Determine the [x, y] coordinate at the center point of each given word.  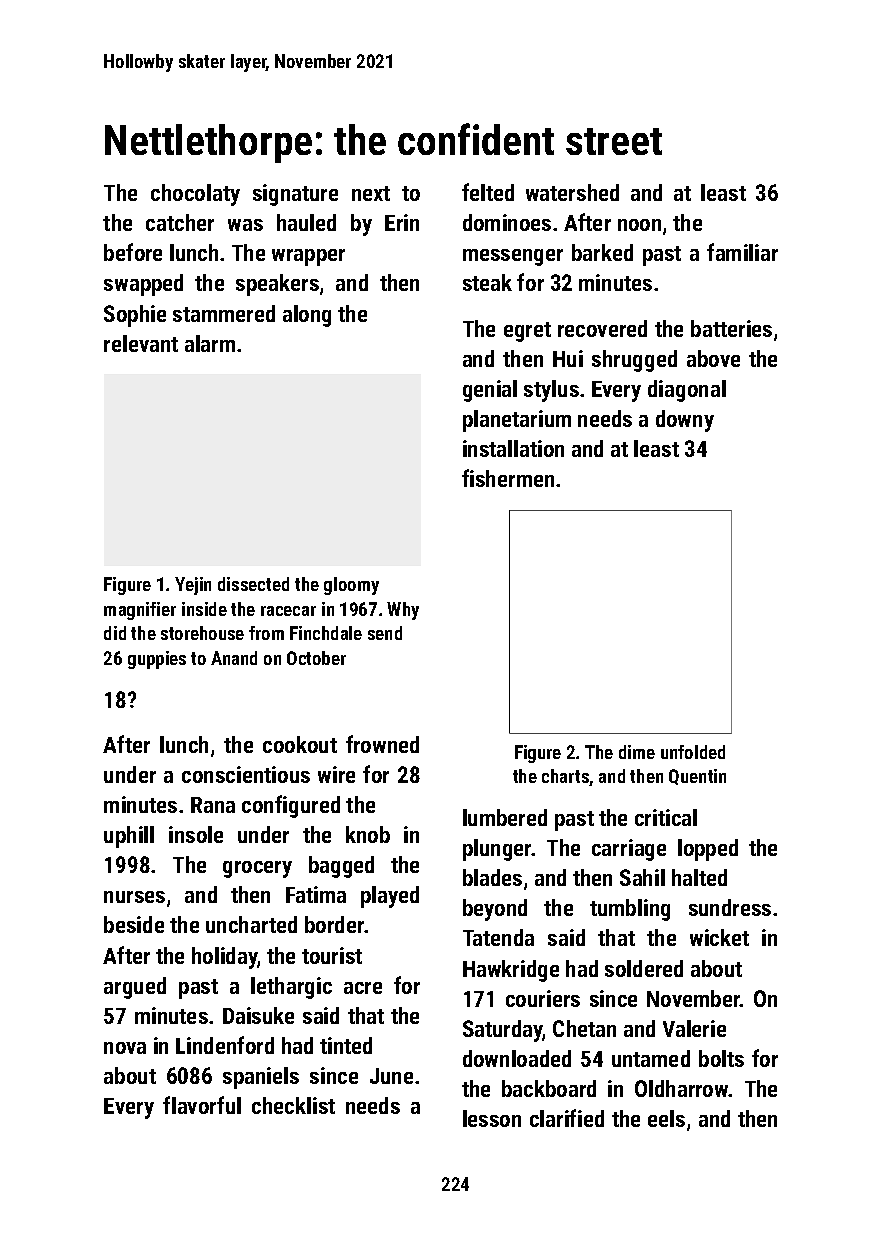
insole [196, 834]
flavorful [202, 1105]
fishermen [508, 478]
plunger [497, 850]
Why [403, 611]
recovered [602, 328]
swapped [143, 285]
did [115, 633]
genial [490, 391]
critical [666, 817]
